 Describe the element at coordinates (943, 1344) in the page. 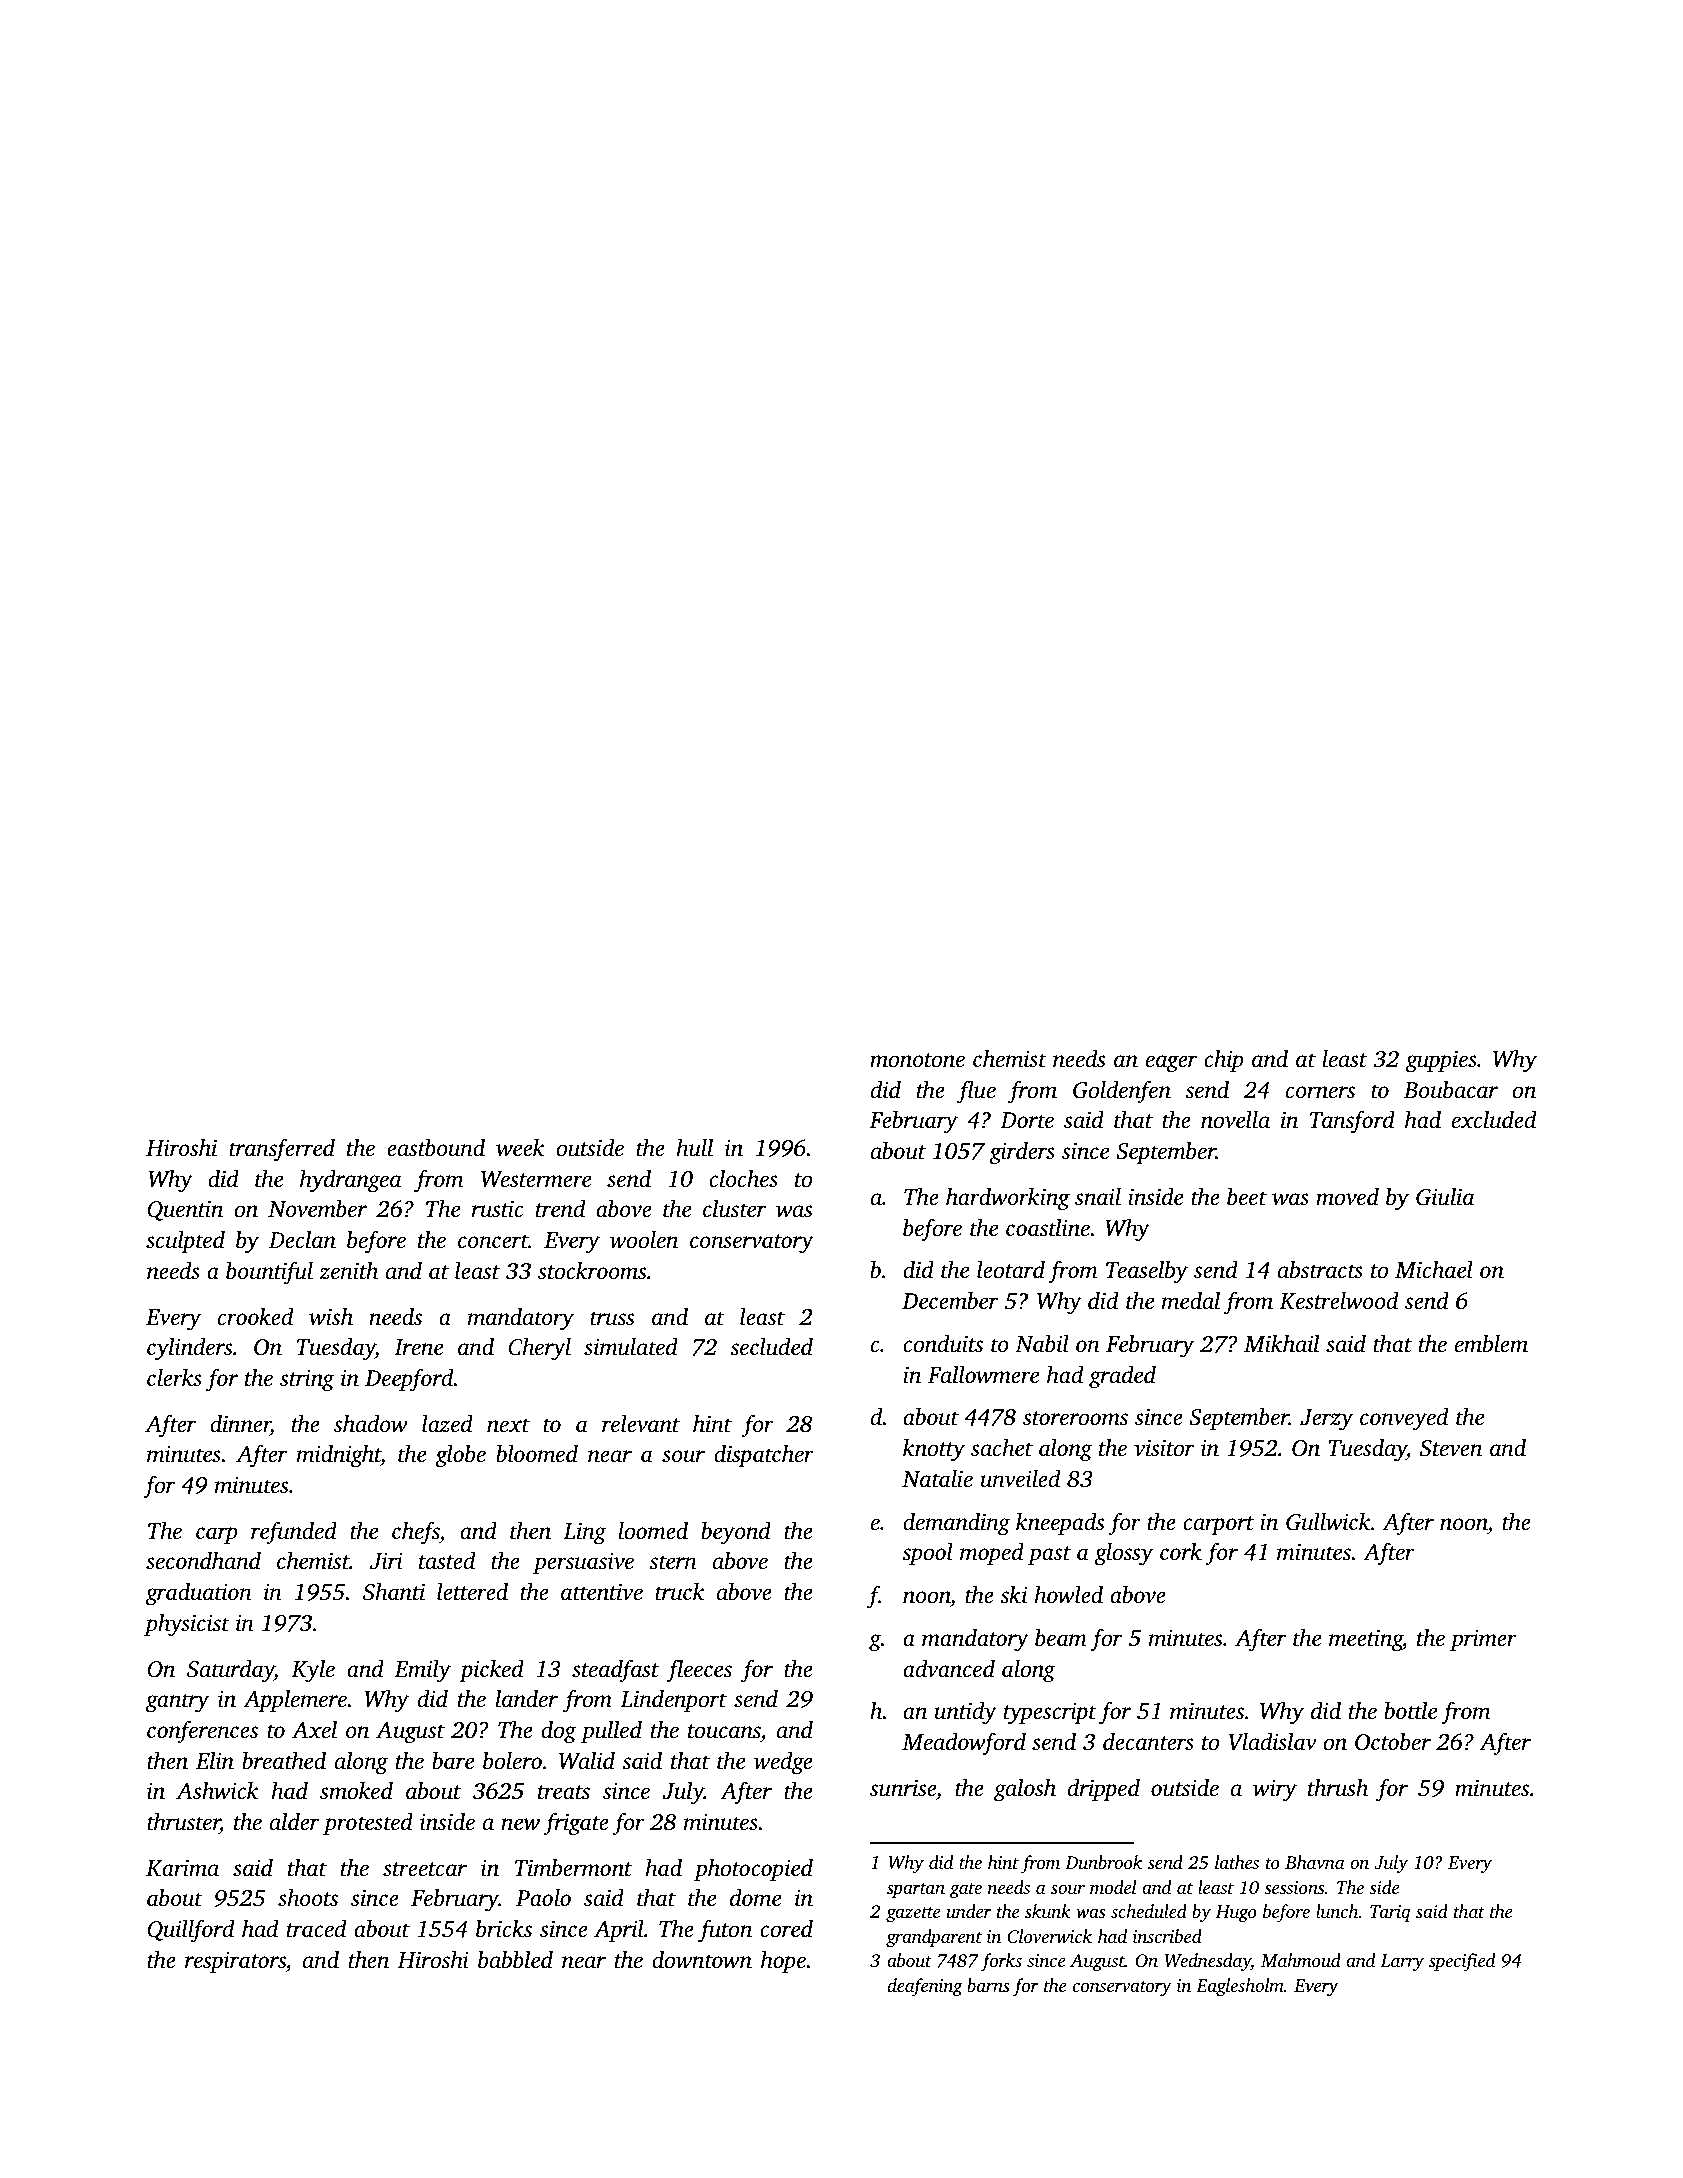

I see `conduits` at that location.
